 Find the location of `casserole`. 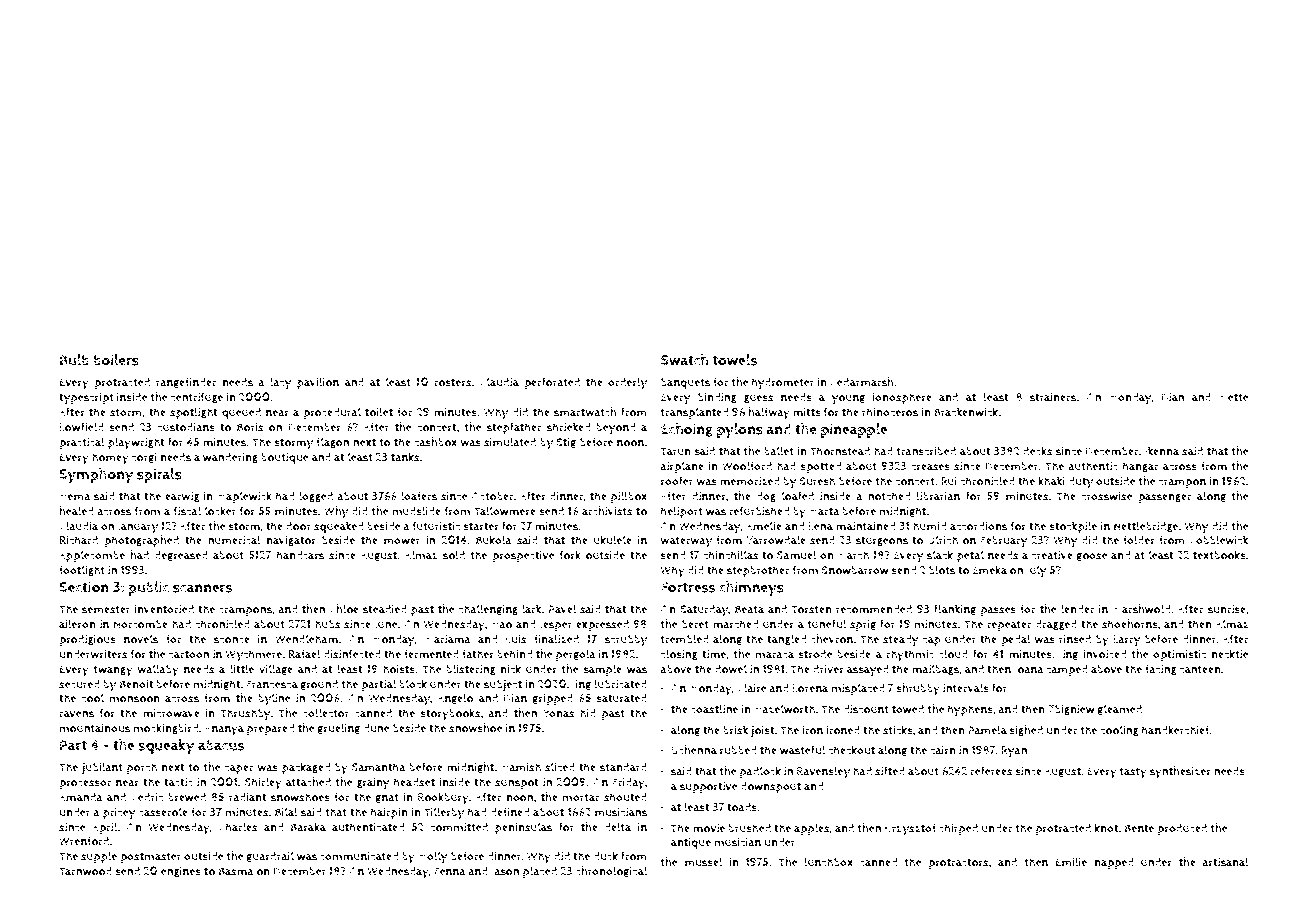

casserole is located at coordinates (163, 812).
